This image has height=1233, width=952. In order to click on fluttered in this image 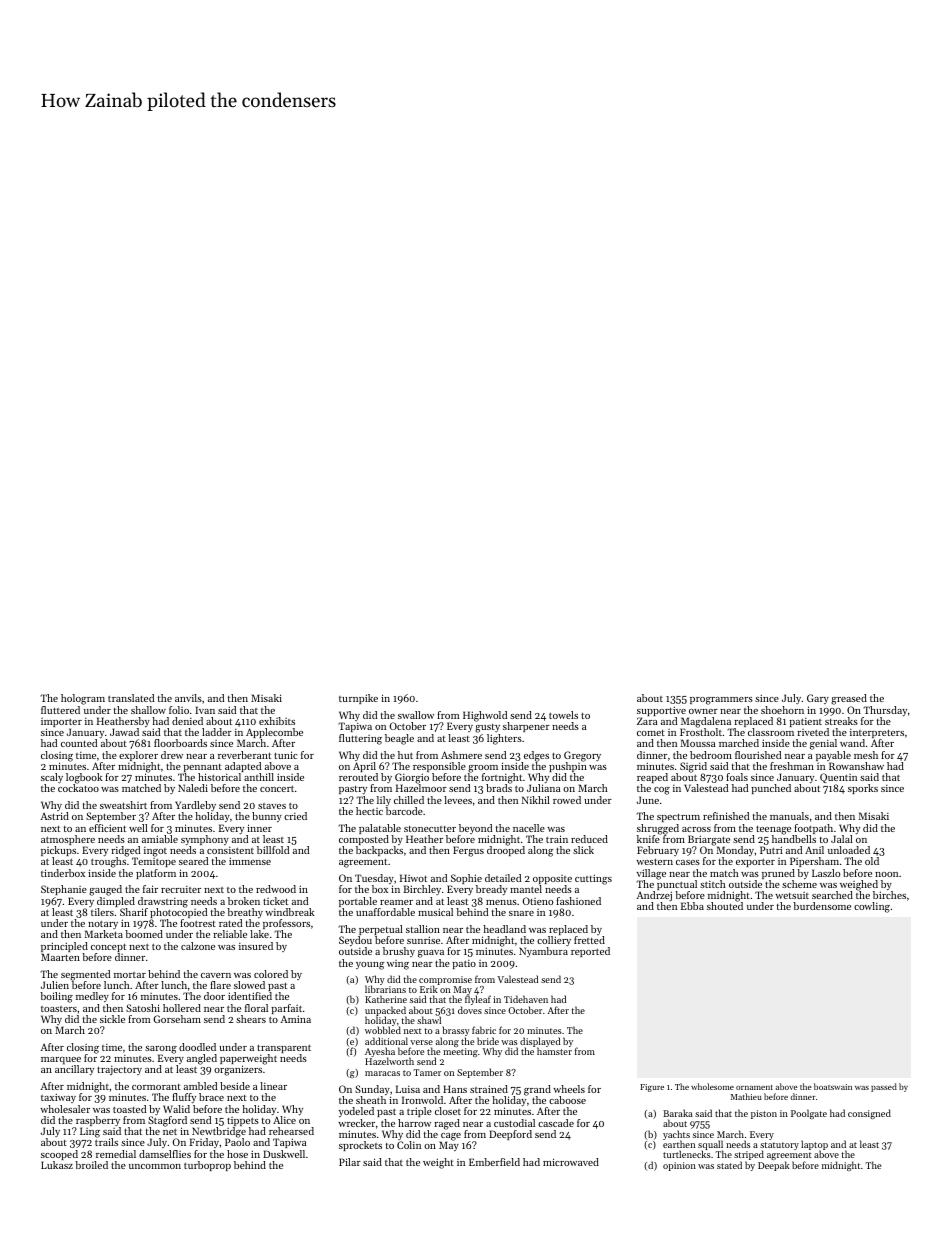, I will do `click(60, 710)`.
